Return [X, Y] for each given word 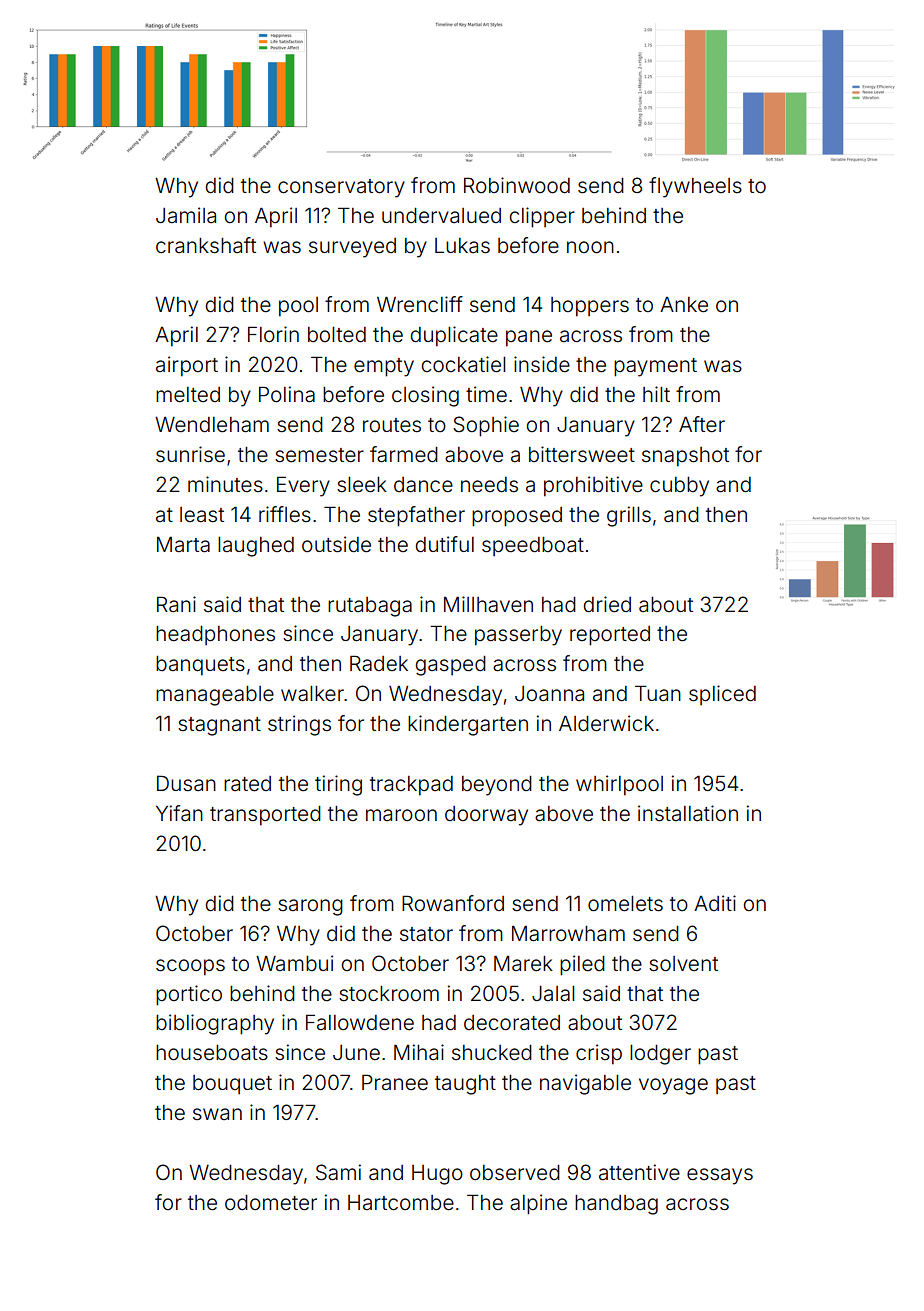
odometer [271, 1203]
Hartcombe [401, 1203]
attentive [639, 1172]
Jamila [186, 215]
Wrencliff [420, 304]
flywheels [695, 187]
